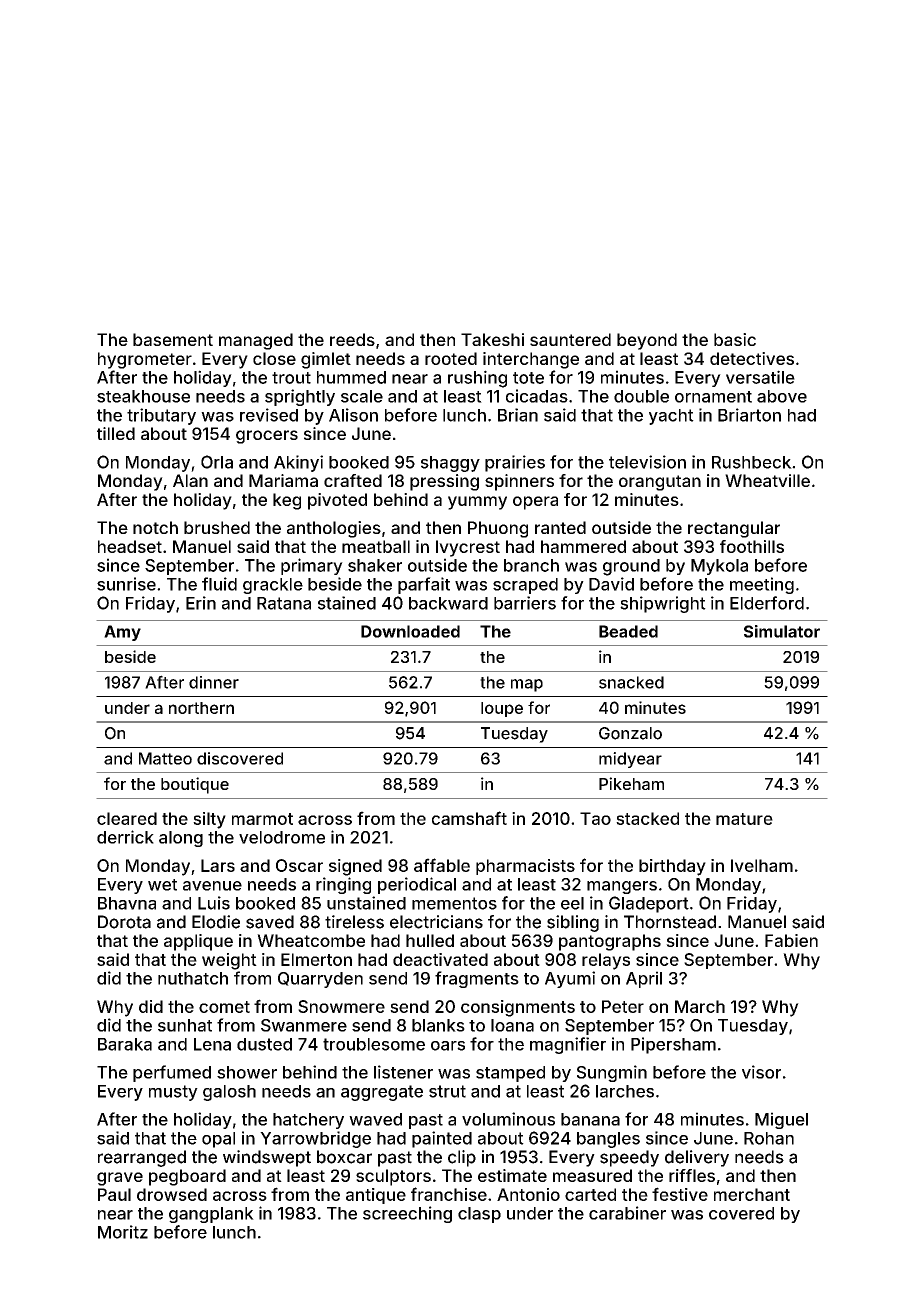 This document has width=924, height=1308. I want to click on consignments, so click(518, 1008).
